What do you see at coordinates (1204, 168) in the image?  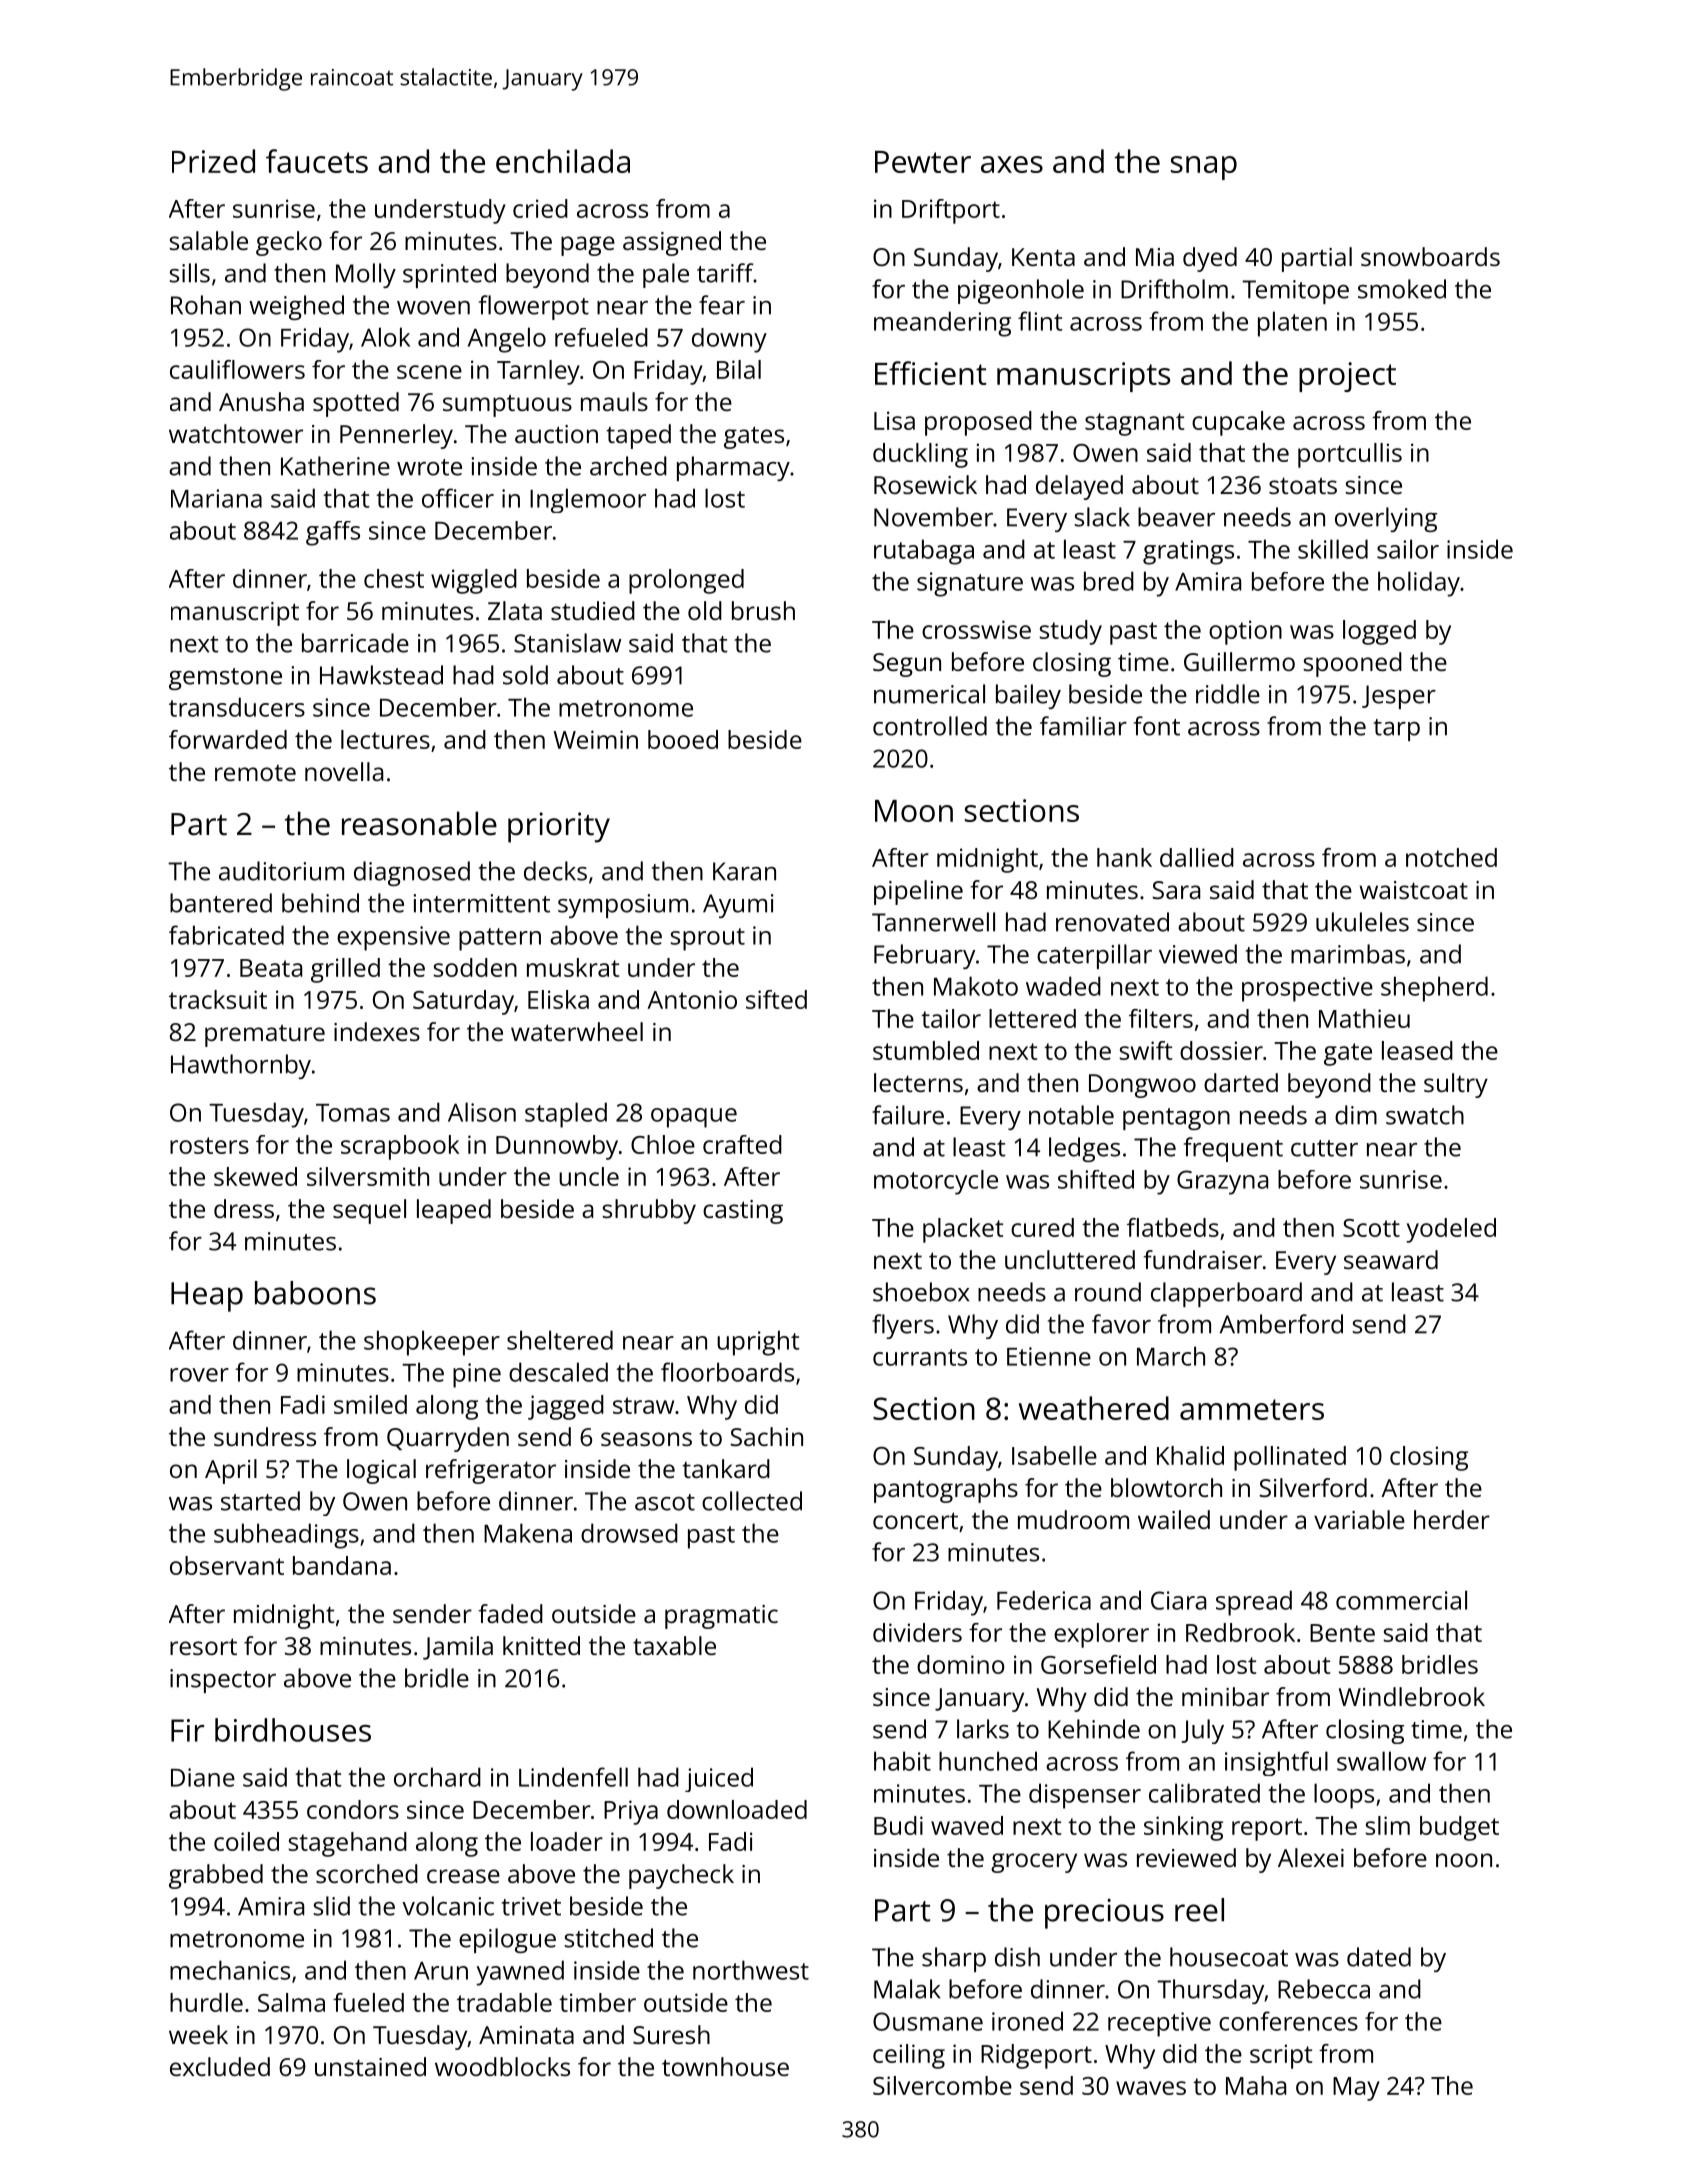 I see `snap` at bounding box center [1204, 168].
